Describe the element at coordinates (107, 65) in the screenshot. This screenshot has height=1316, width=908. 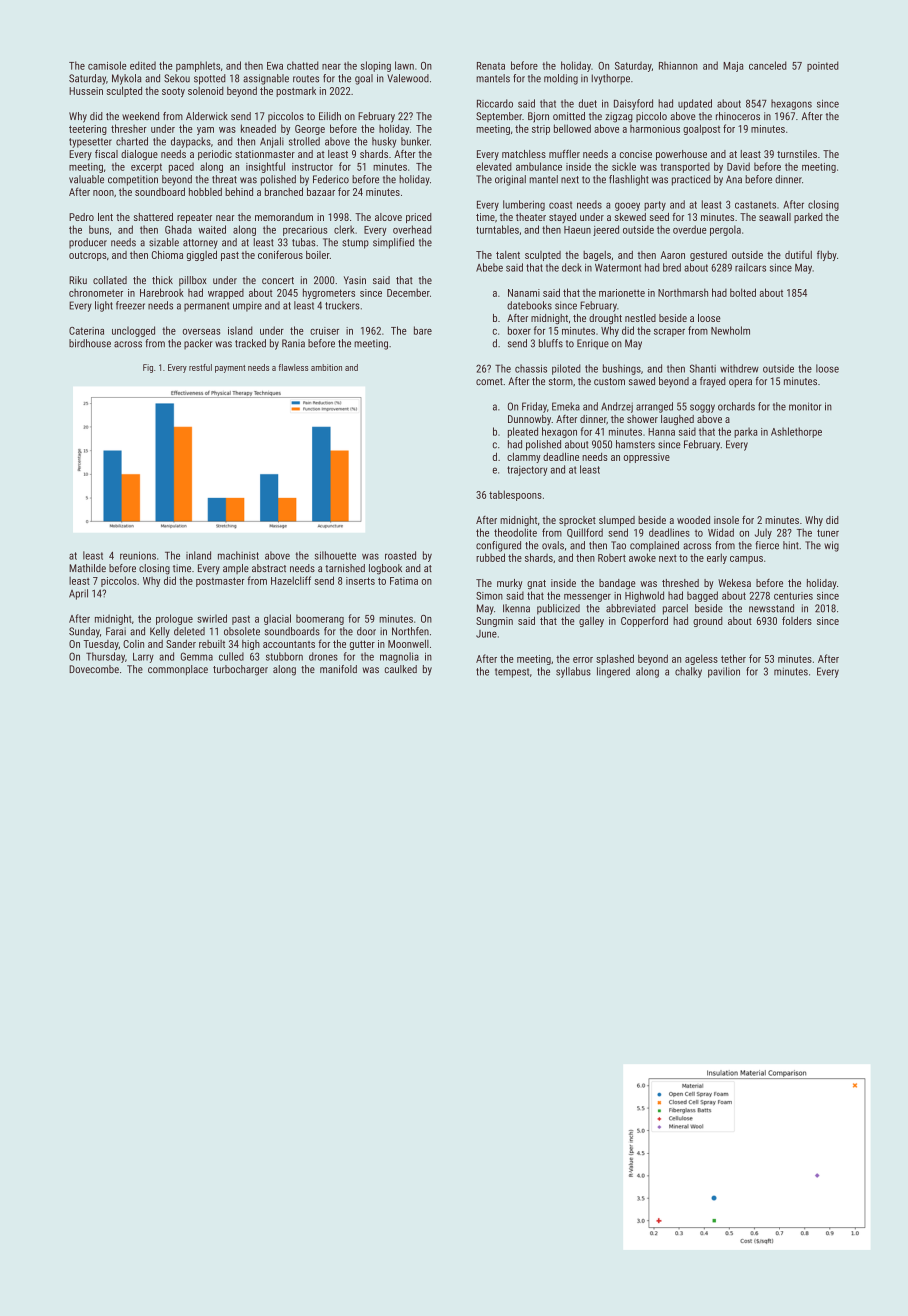
I see `camisole` at that location.
